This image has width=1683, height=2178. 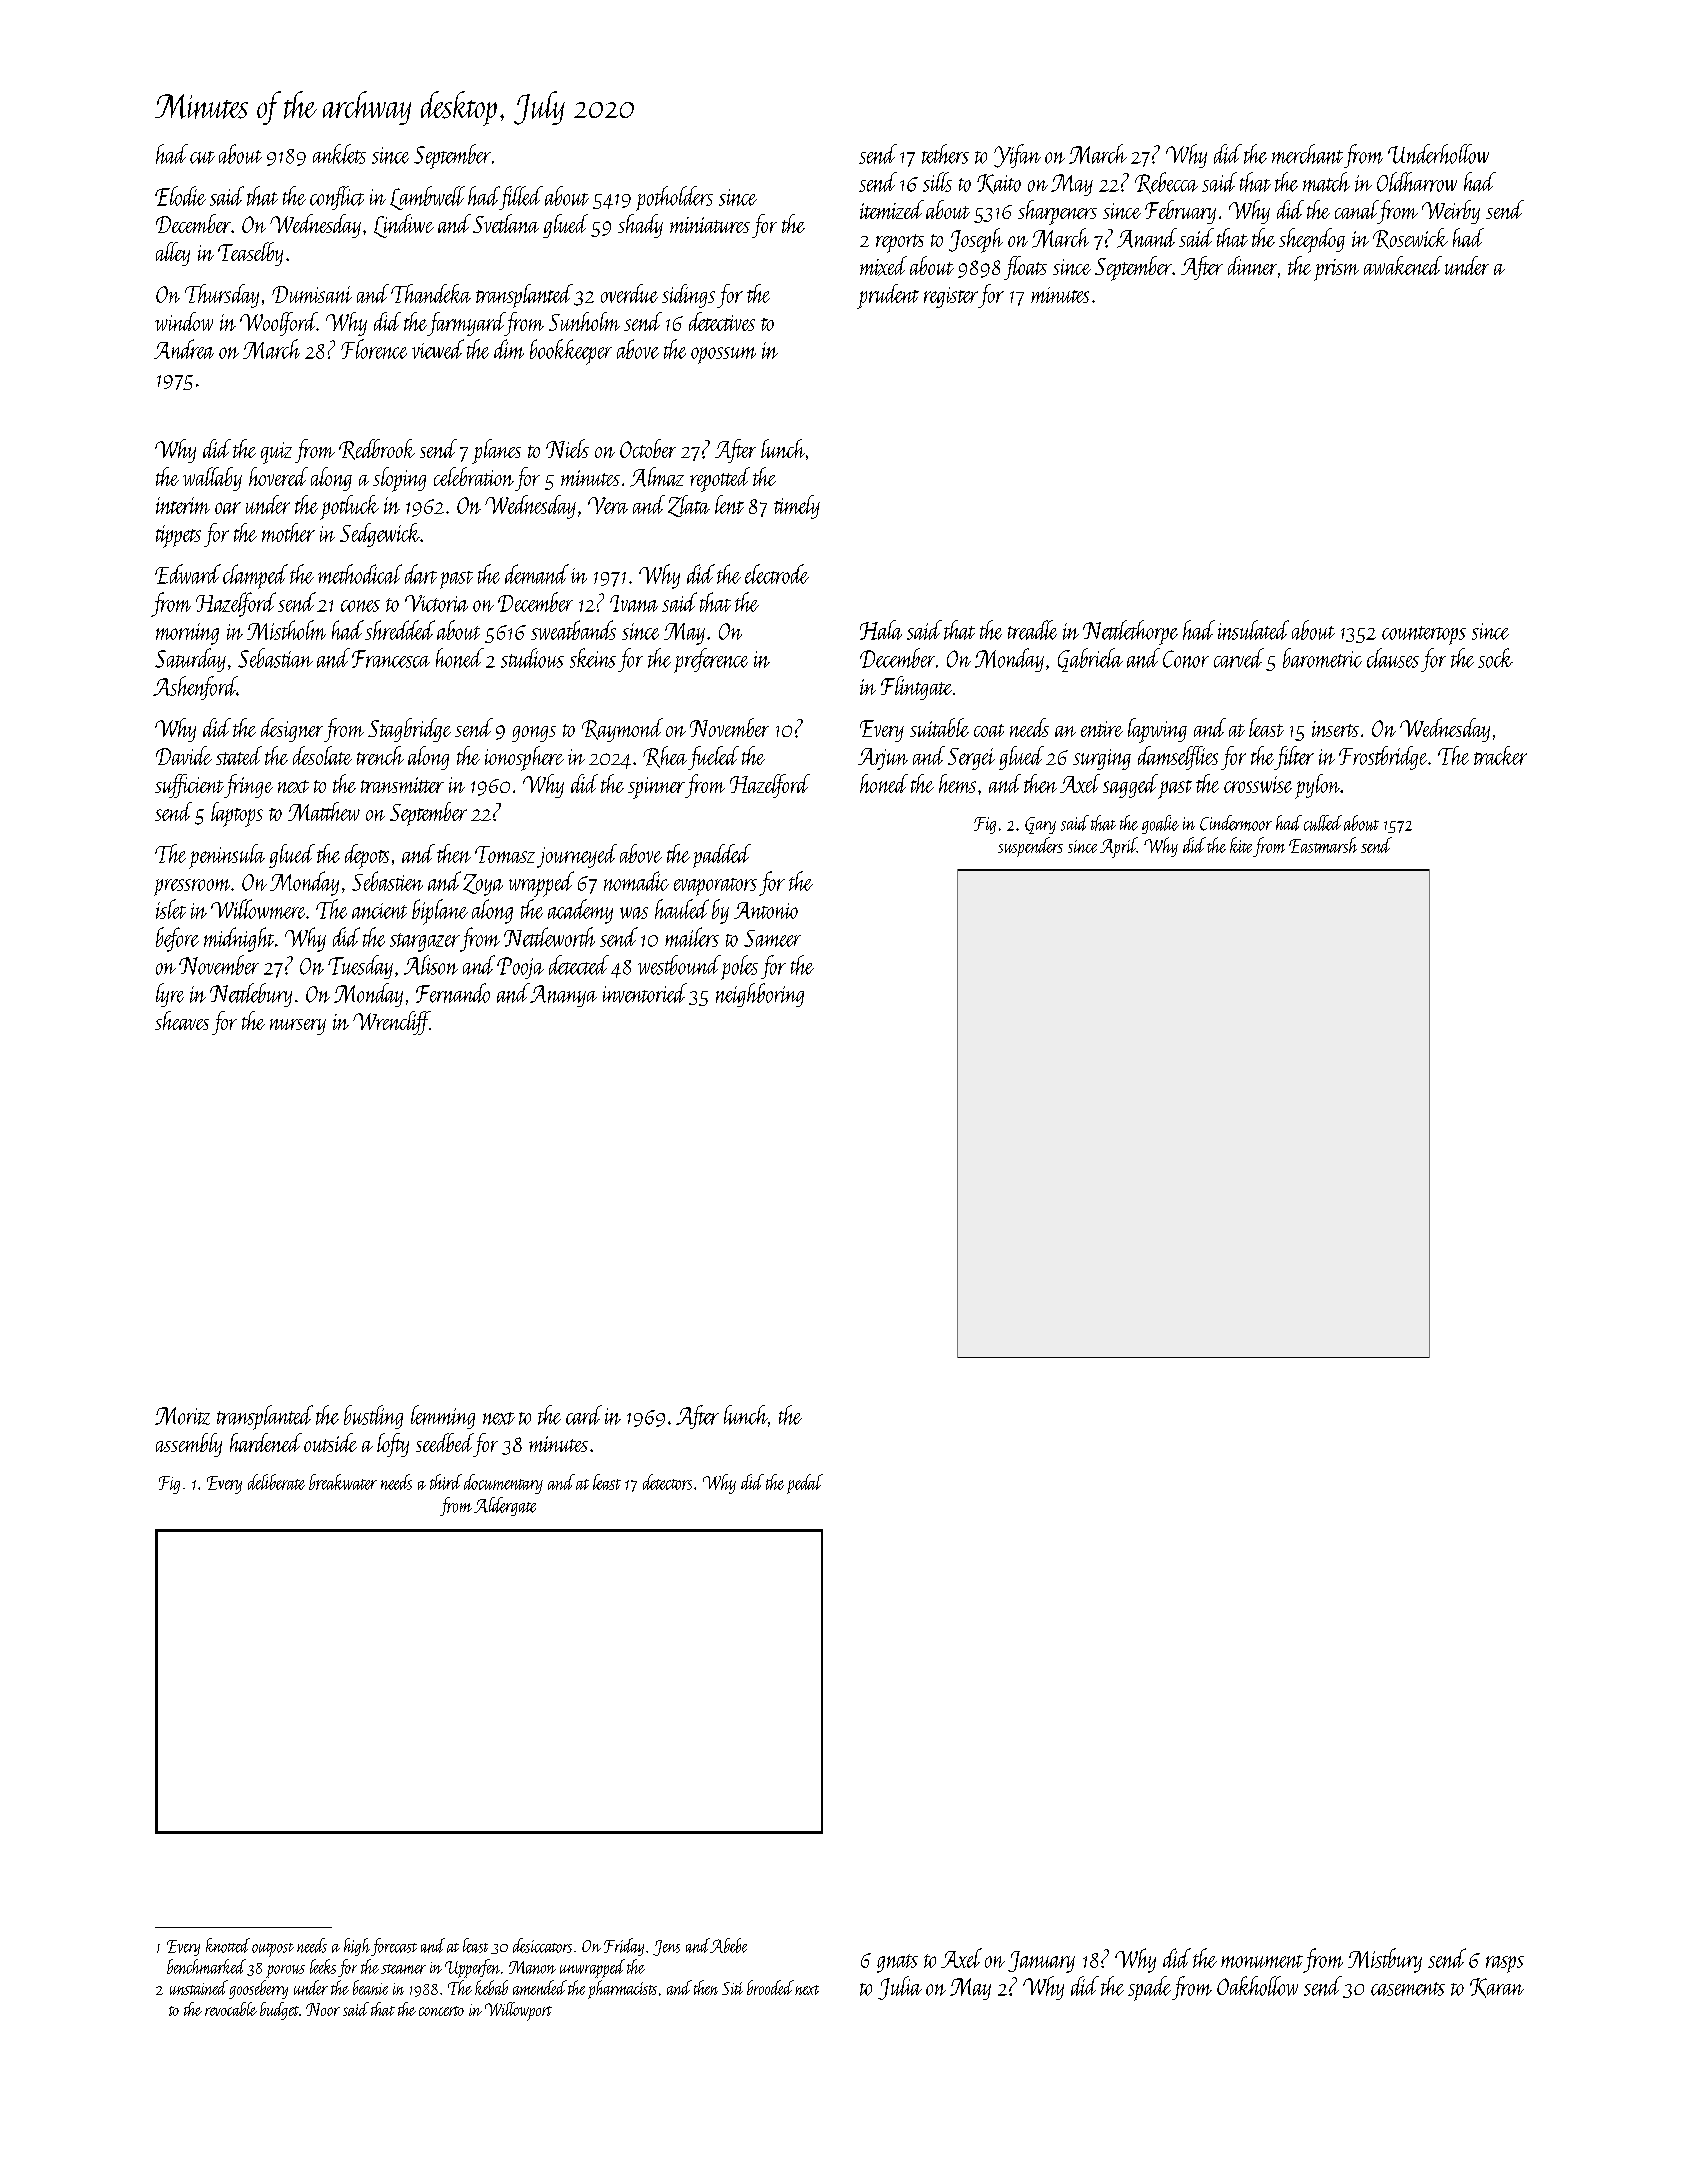 I want to click on pedal, so click(x=805, y=1484).
